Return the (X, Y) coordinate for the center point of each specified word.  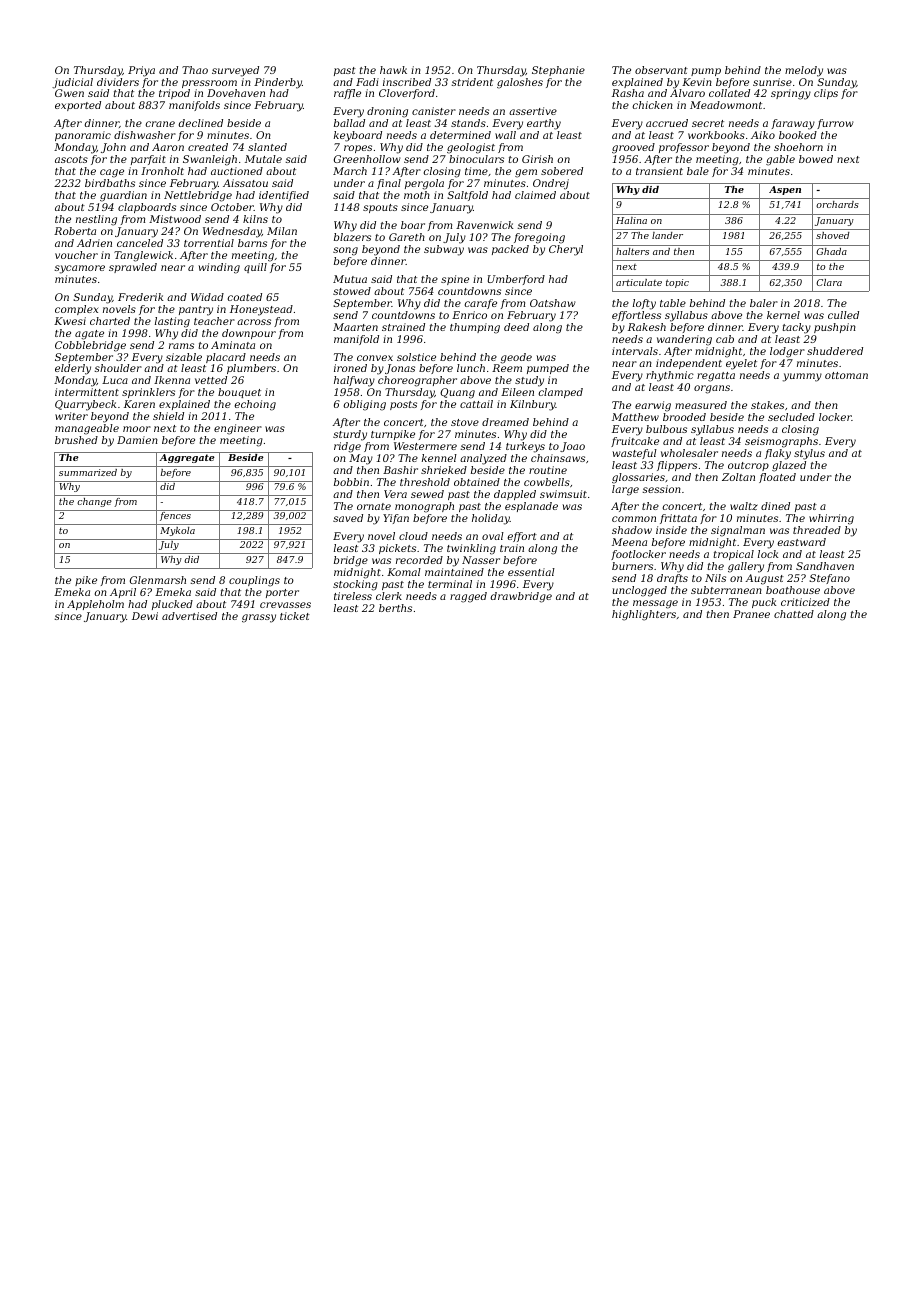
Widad (207, 297)
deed (516, 327)
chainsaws (558, 458)
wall (505, 135)
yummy (802, 377)
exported (78, 106)
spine (455, 280)
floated (777, 478)
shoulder (118, 368)
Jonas (400, 369)
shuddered (835, 351)
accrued (667, 123)
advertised (189, 616)
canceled (140, 243)
